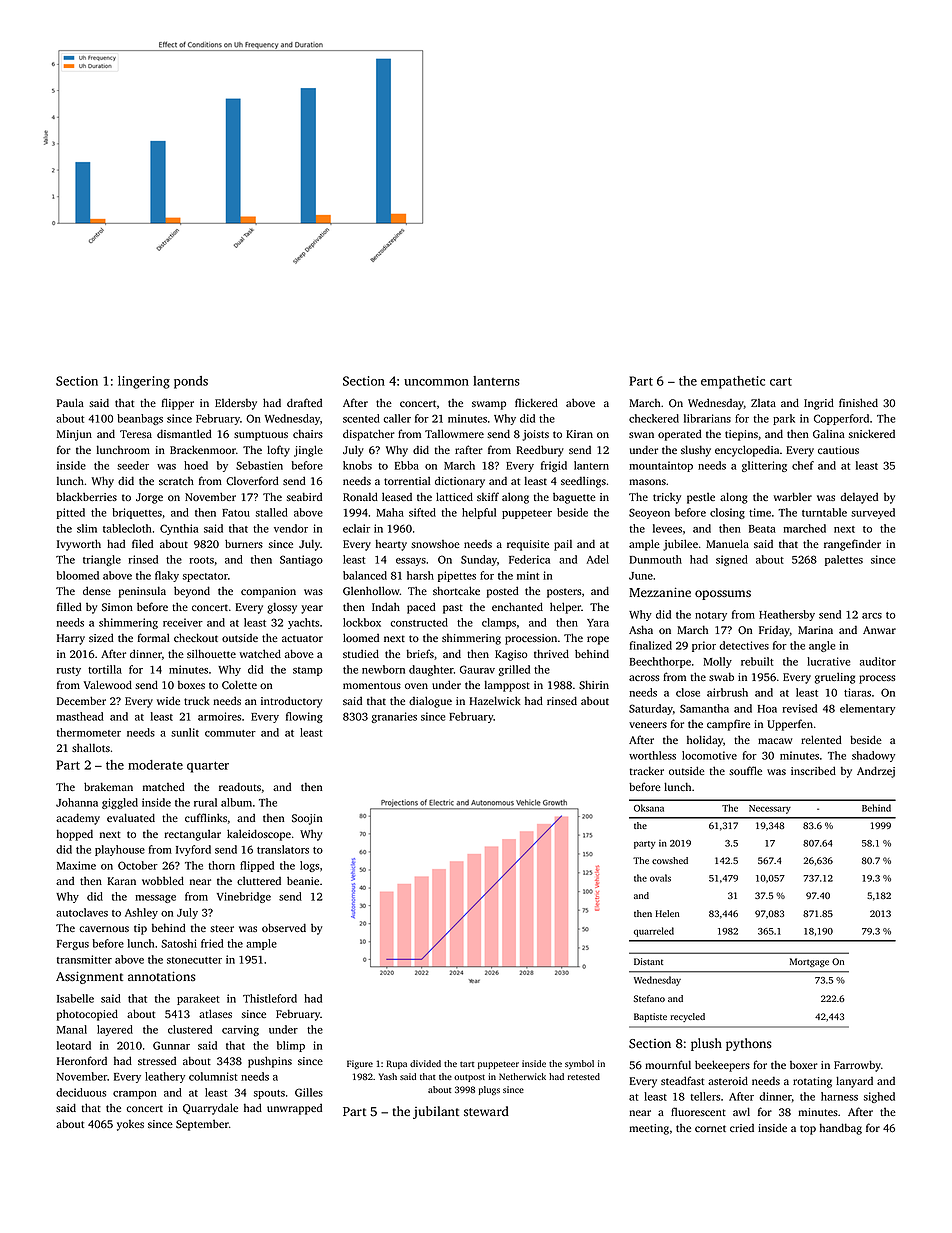  Describe the element at coordinates (770, 809) in the screenshot. I see `Necessary` at that location.
